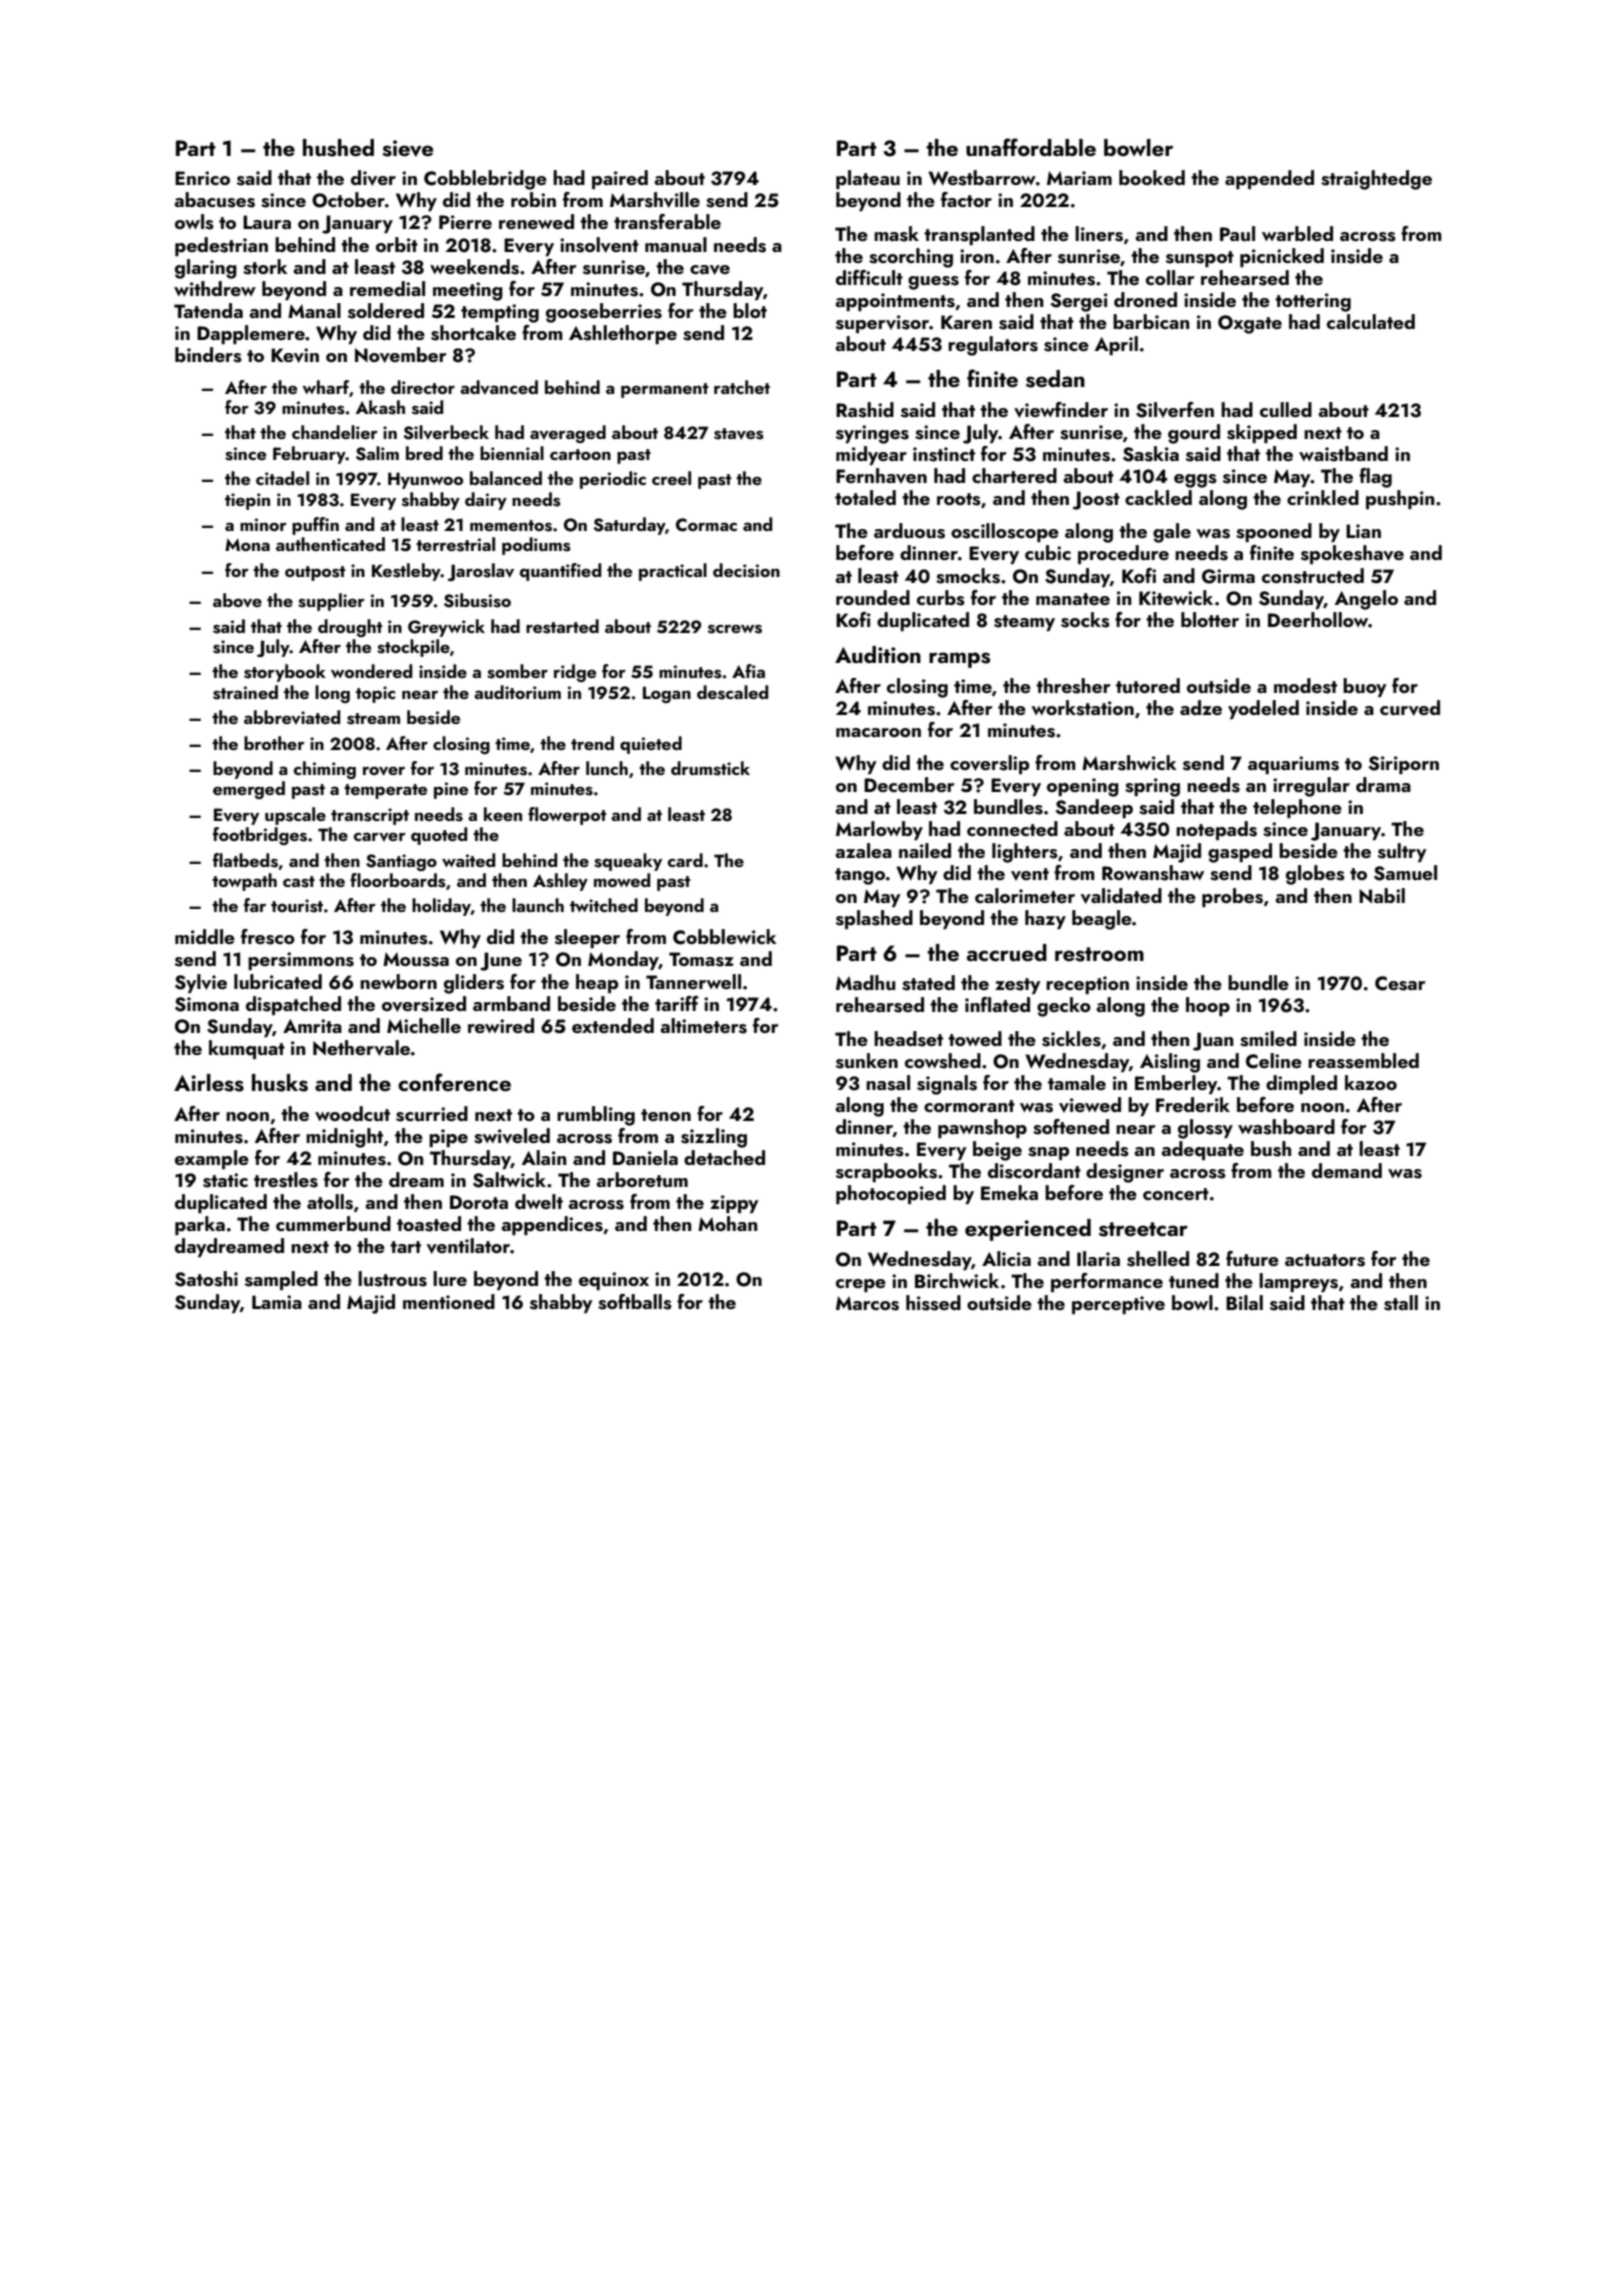  I want to click on emerged, so click(249, 790).
